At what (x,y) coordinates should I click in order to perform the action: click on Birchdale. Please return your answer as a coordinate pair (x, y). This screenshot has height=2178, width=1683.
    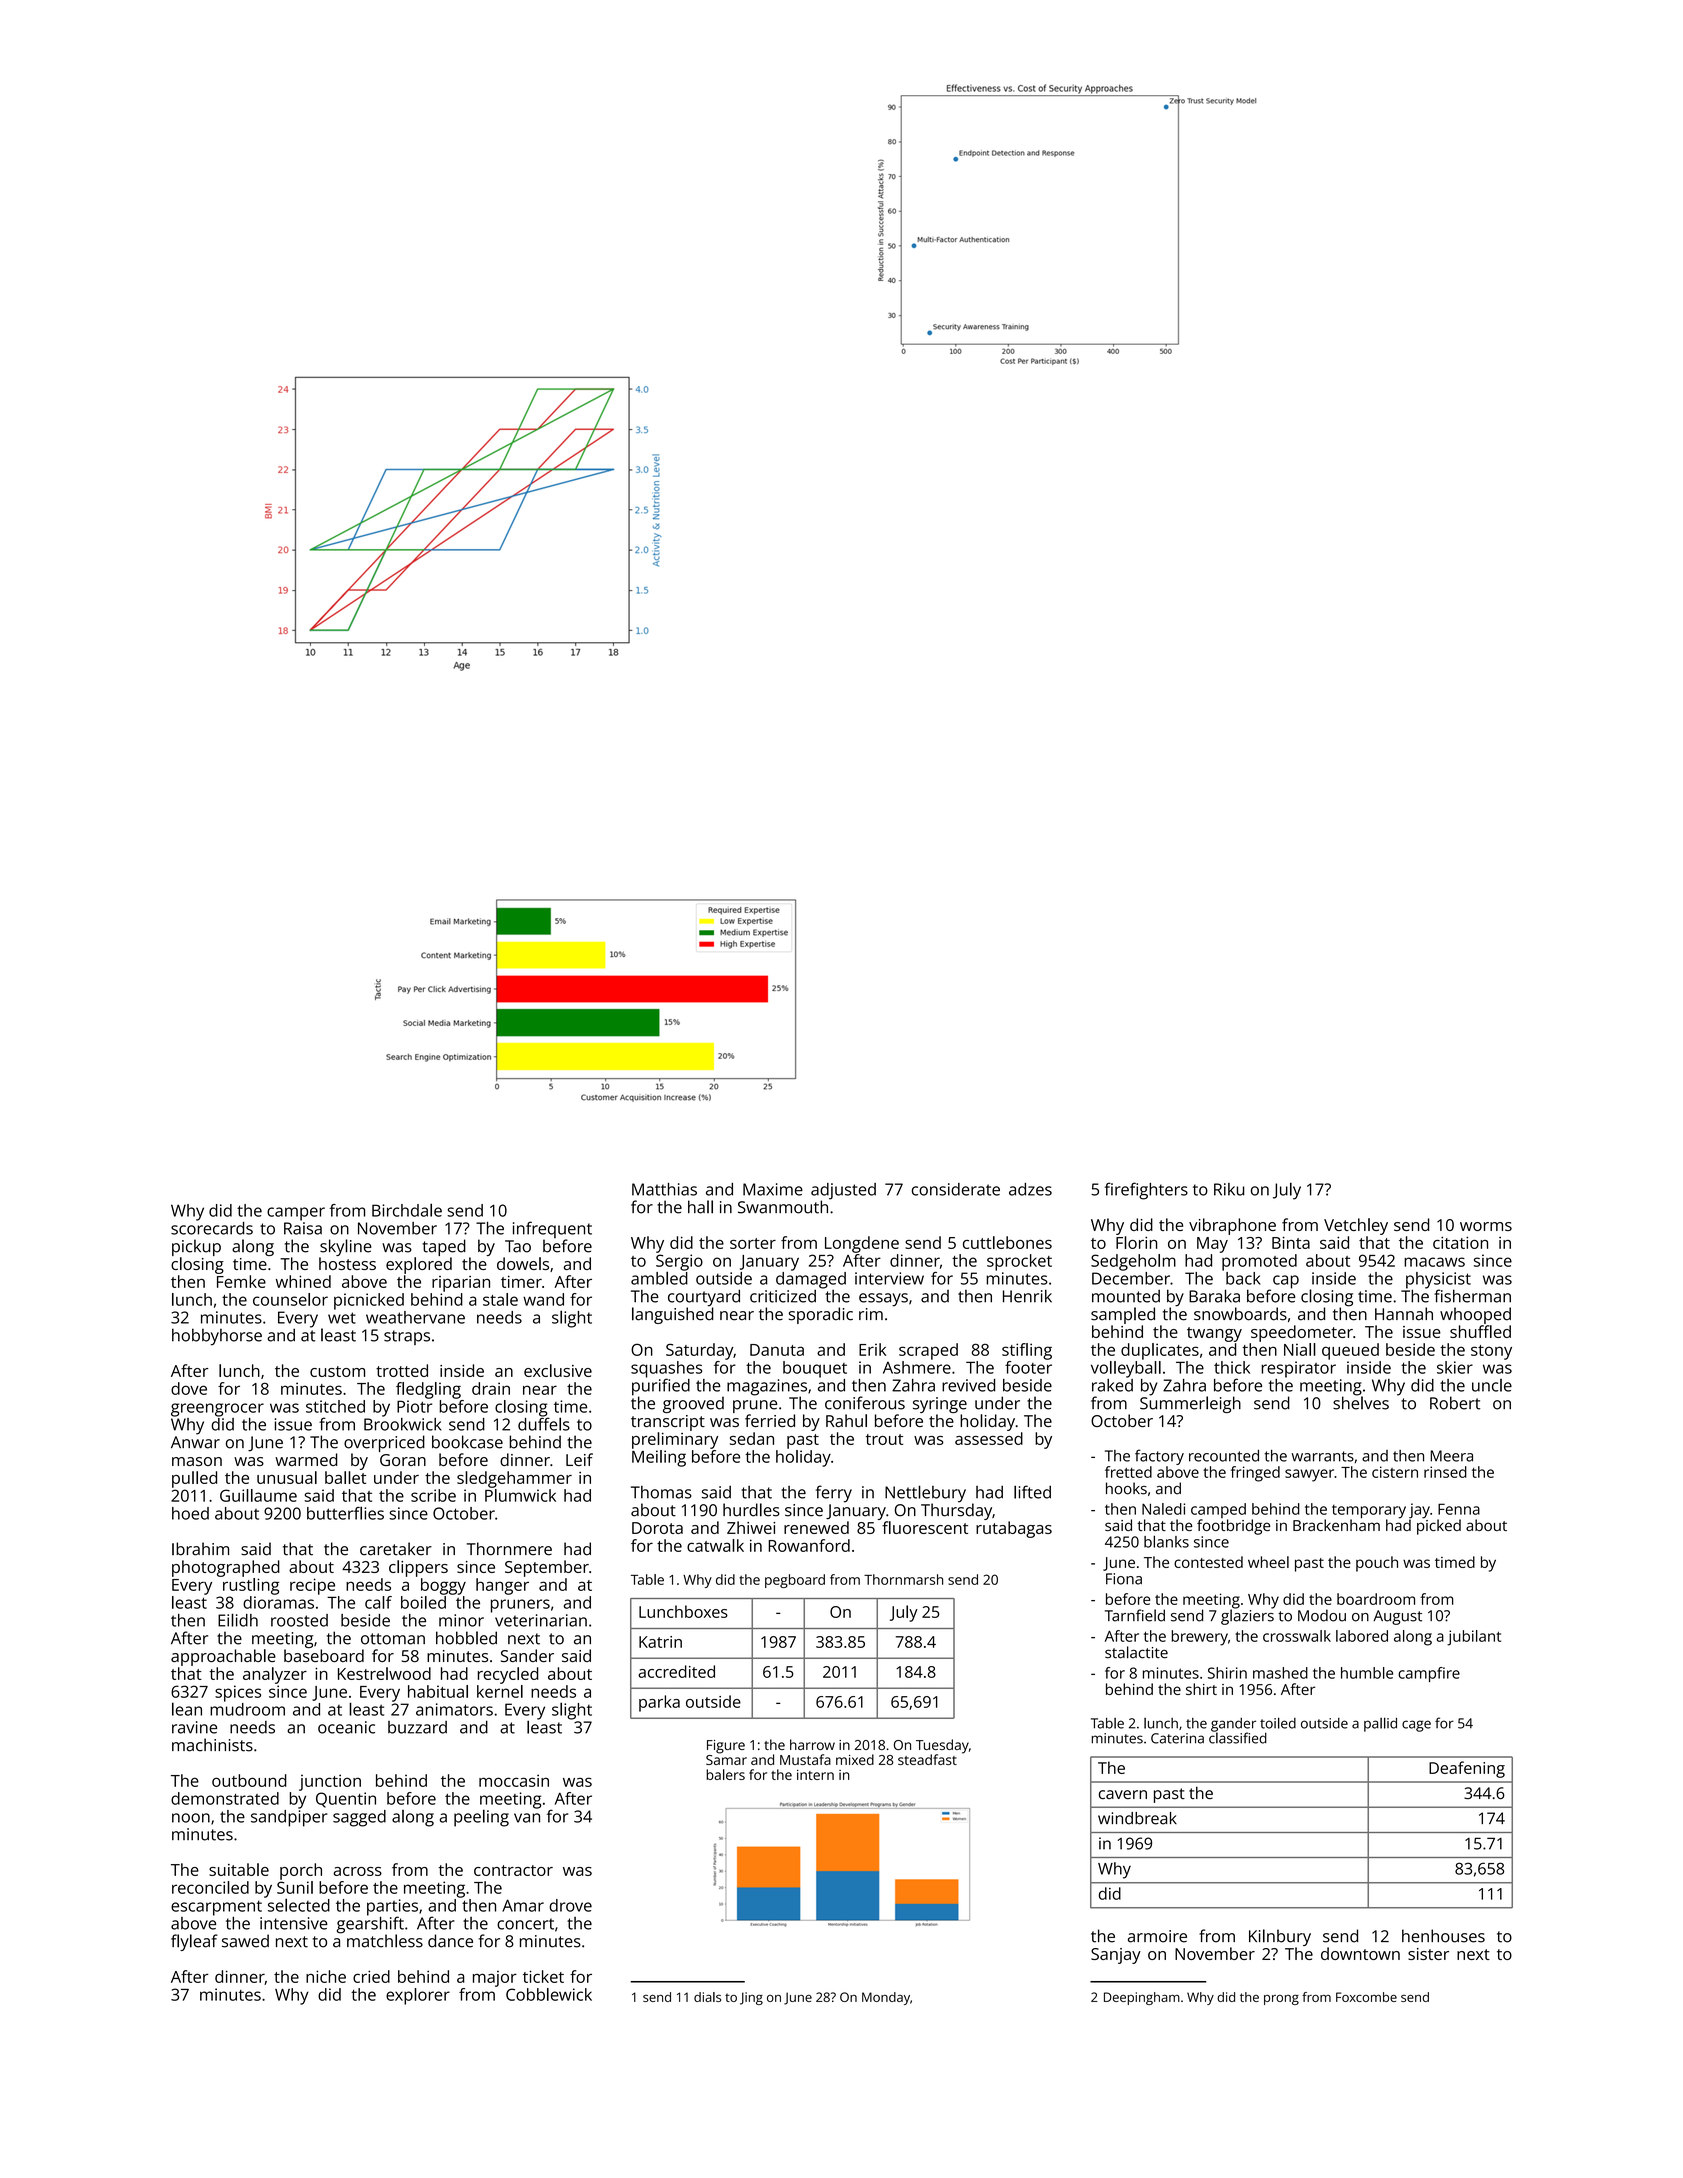
    Looking at the image, I should click on (407, 1210).
